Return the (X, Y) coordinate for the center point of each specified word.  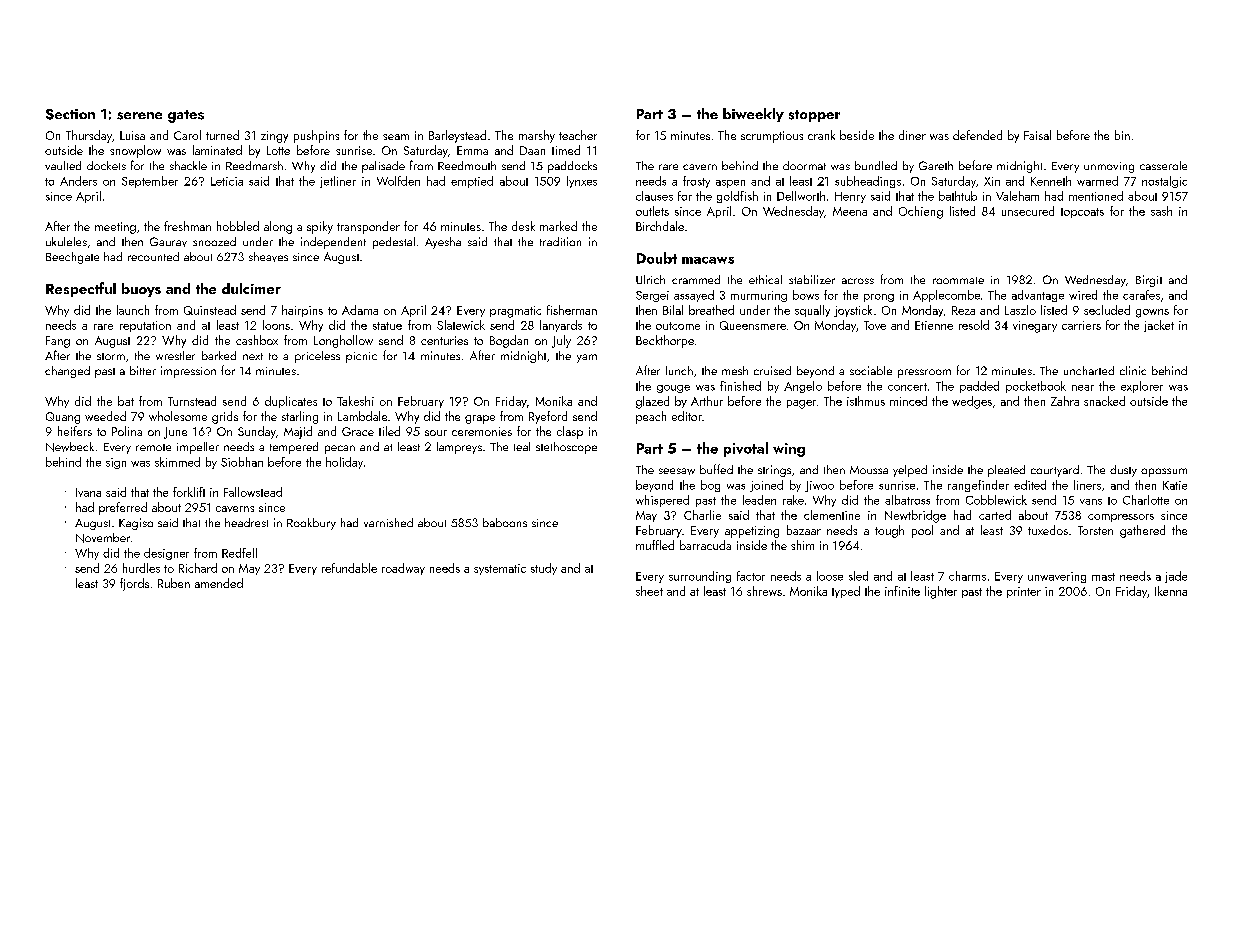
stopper (814, 116)
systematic (500, 569)
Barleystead (457, 136)
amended (219, 583)
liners (1087, 485)
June (175, 433)
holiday (344, 463)
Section (70, 114)
